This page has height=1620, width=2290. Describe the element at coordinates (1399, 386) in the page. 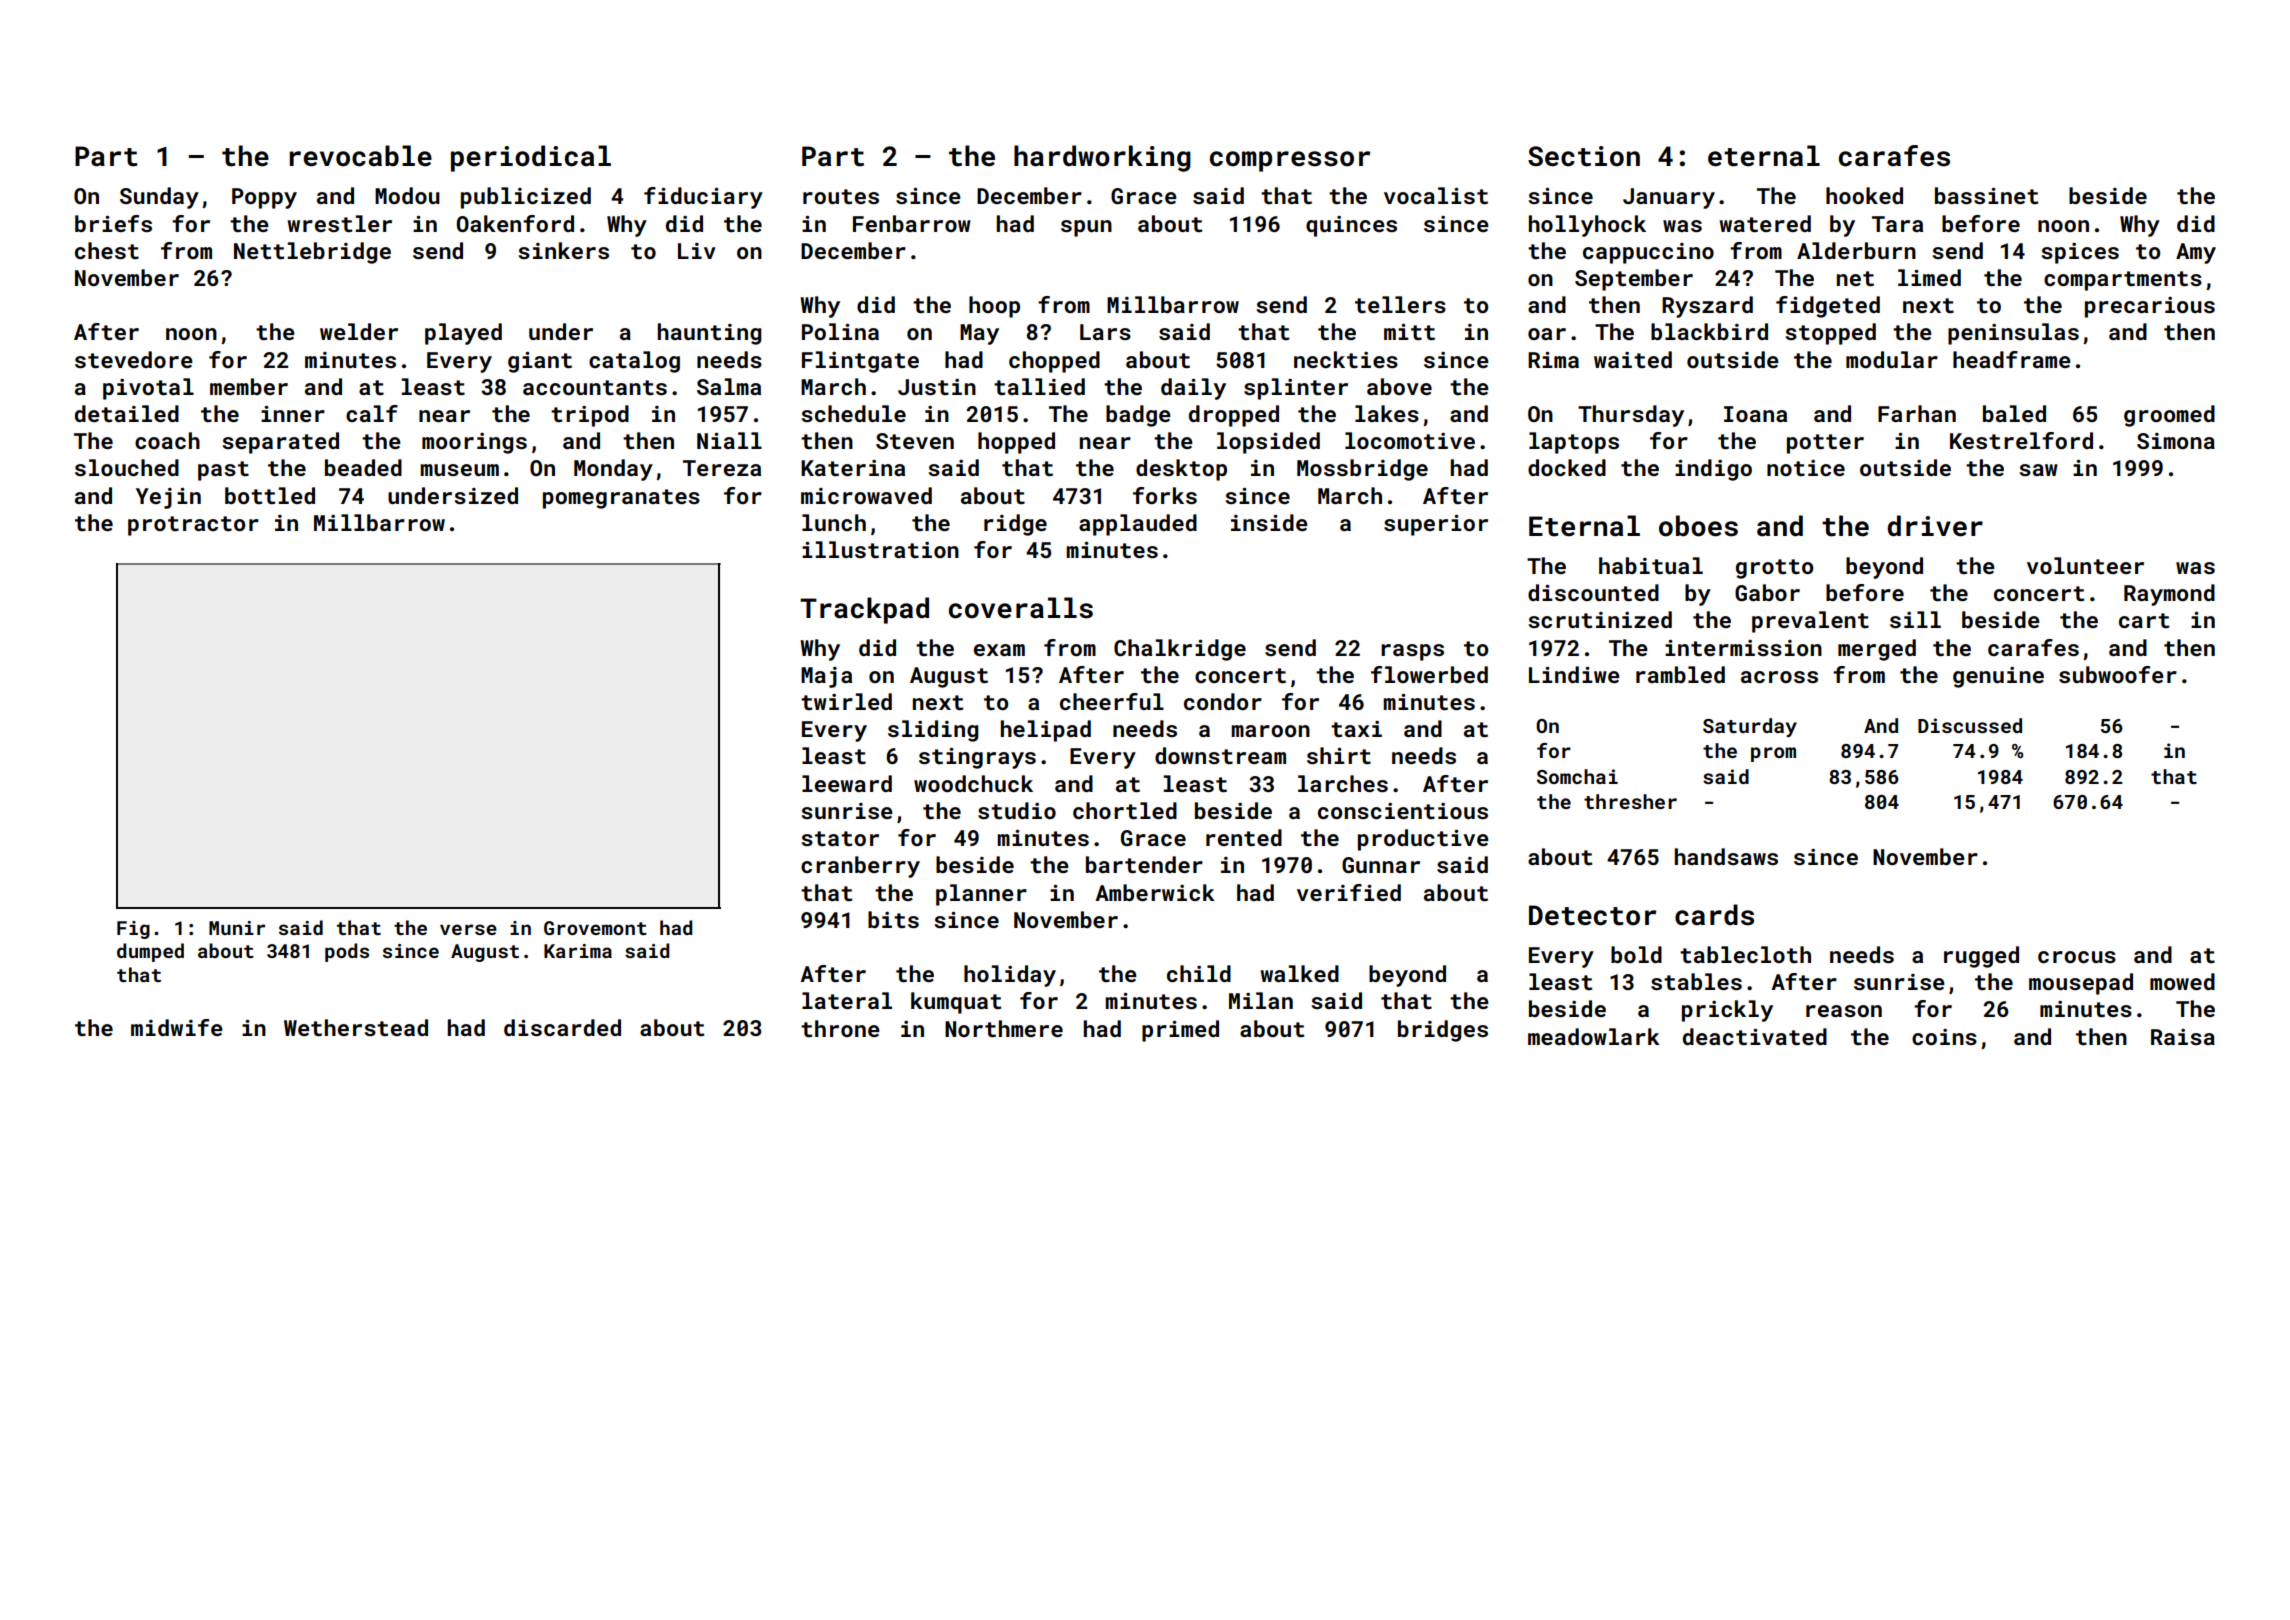

I see `above` at that location.
